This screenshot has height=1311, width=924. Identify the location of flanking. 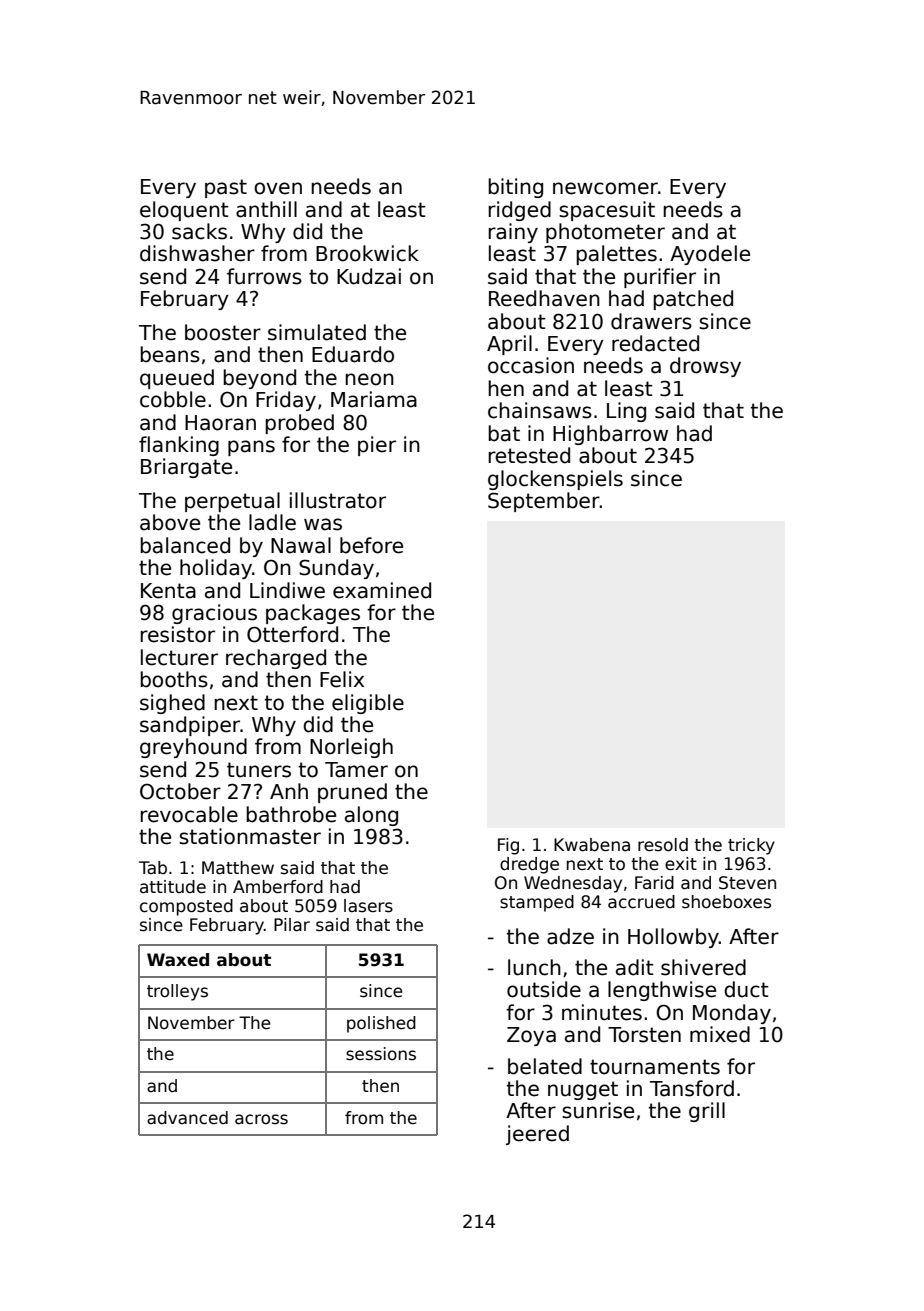
(179, 446).
